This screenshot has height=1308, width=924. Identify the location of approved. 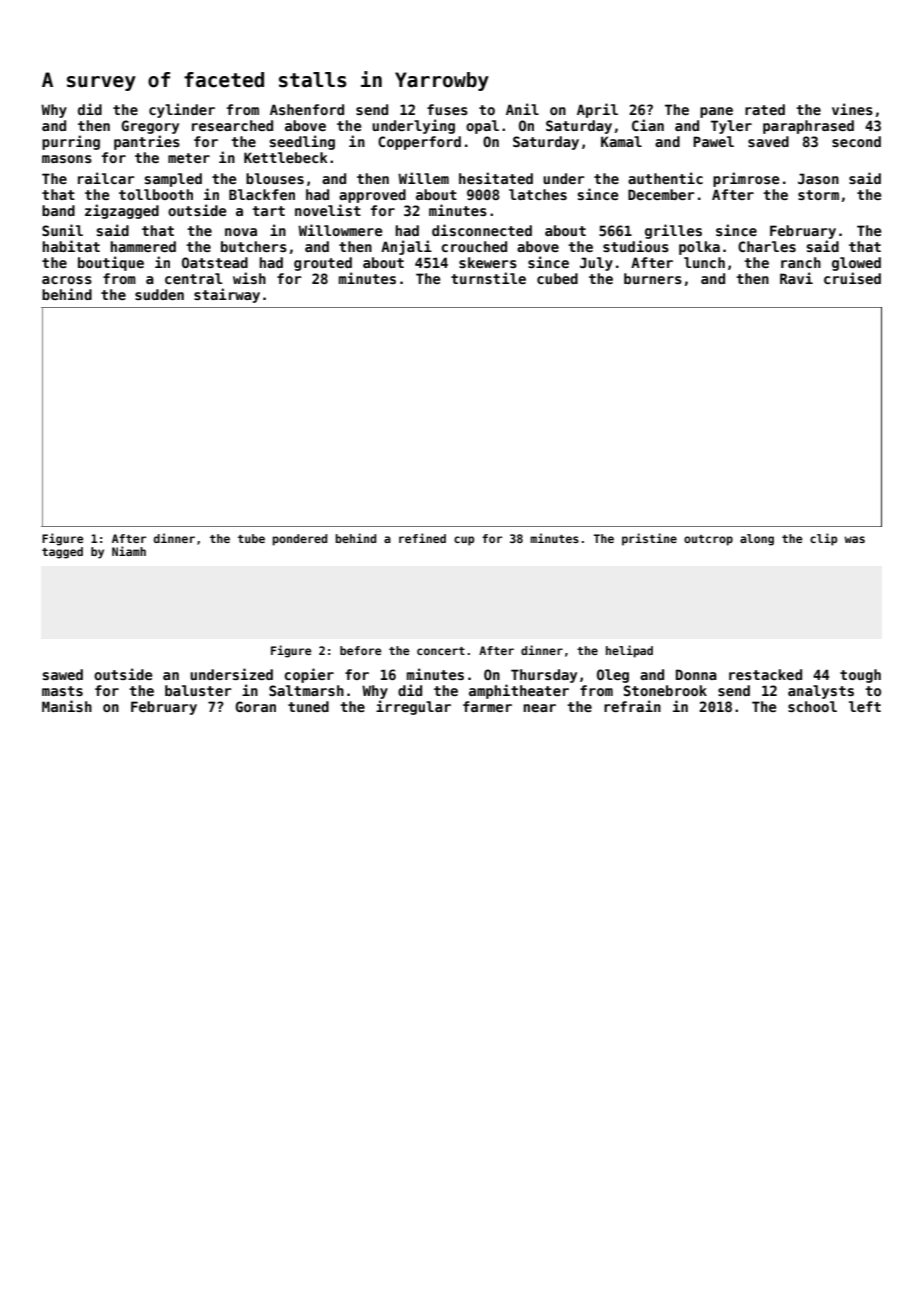
(372, 196).
